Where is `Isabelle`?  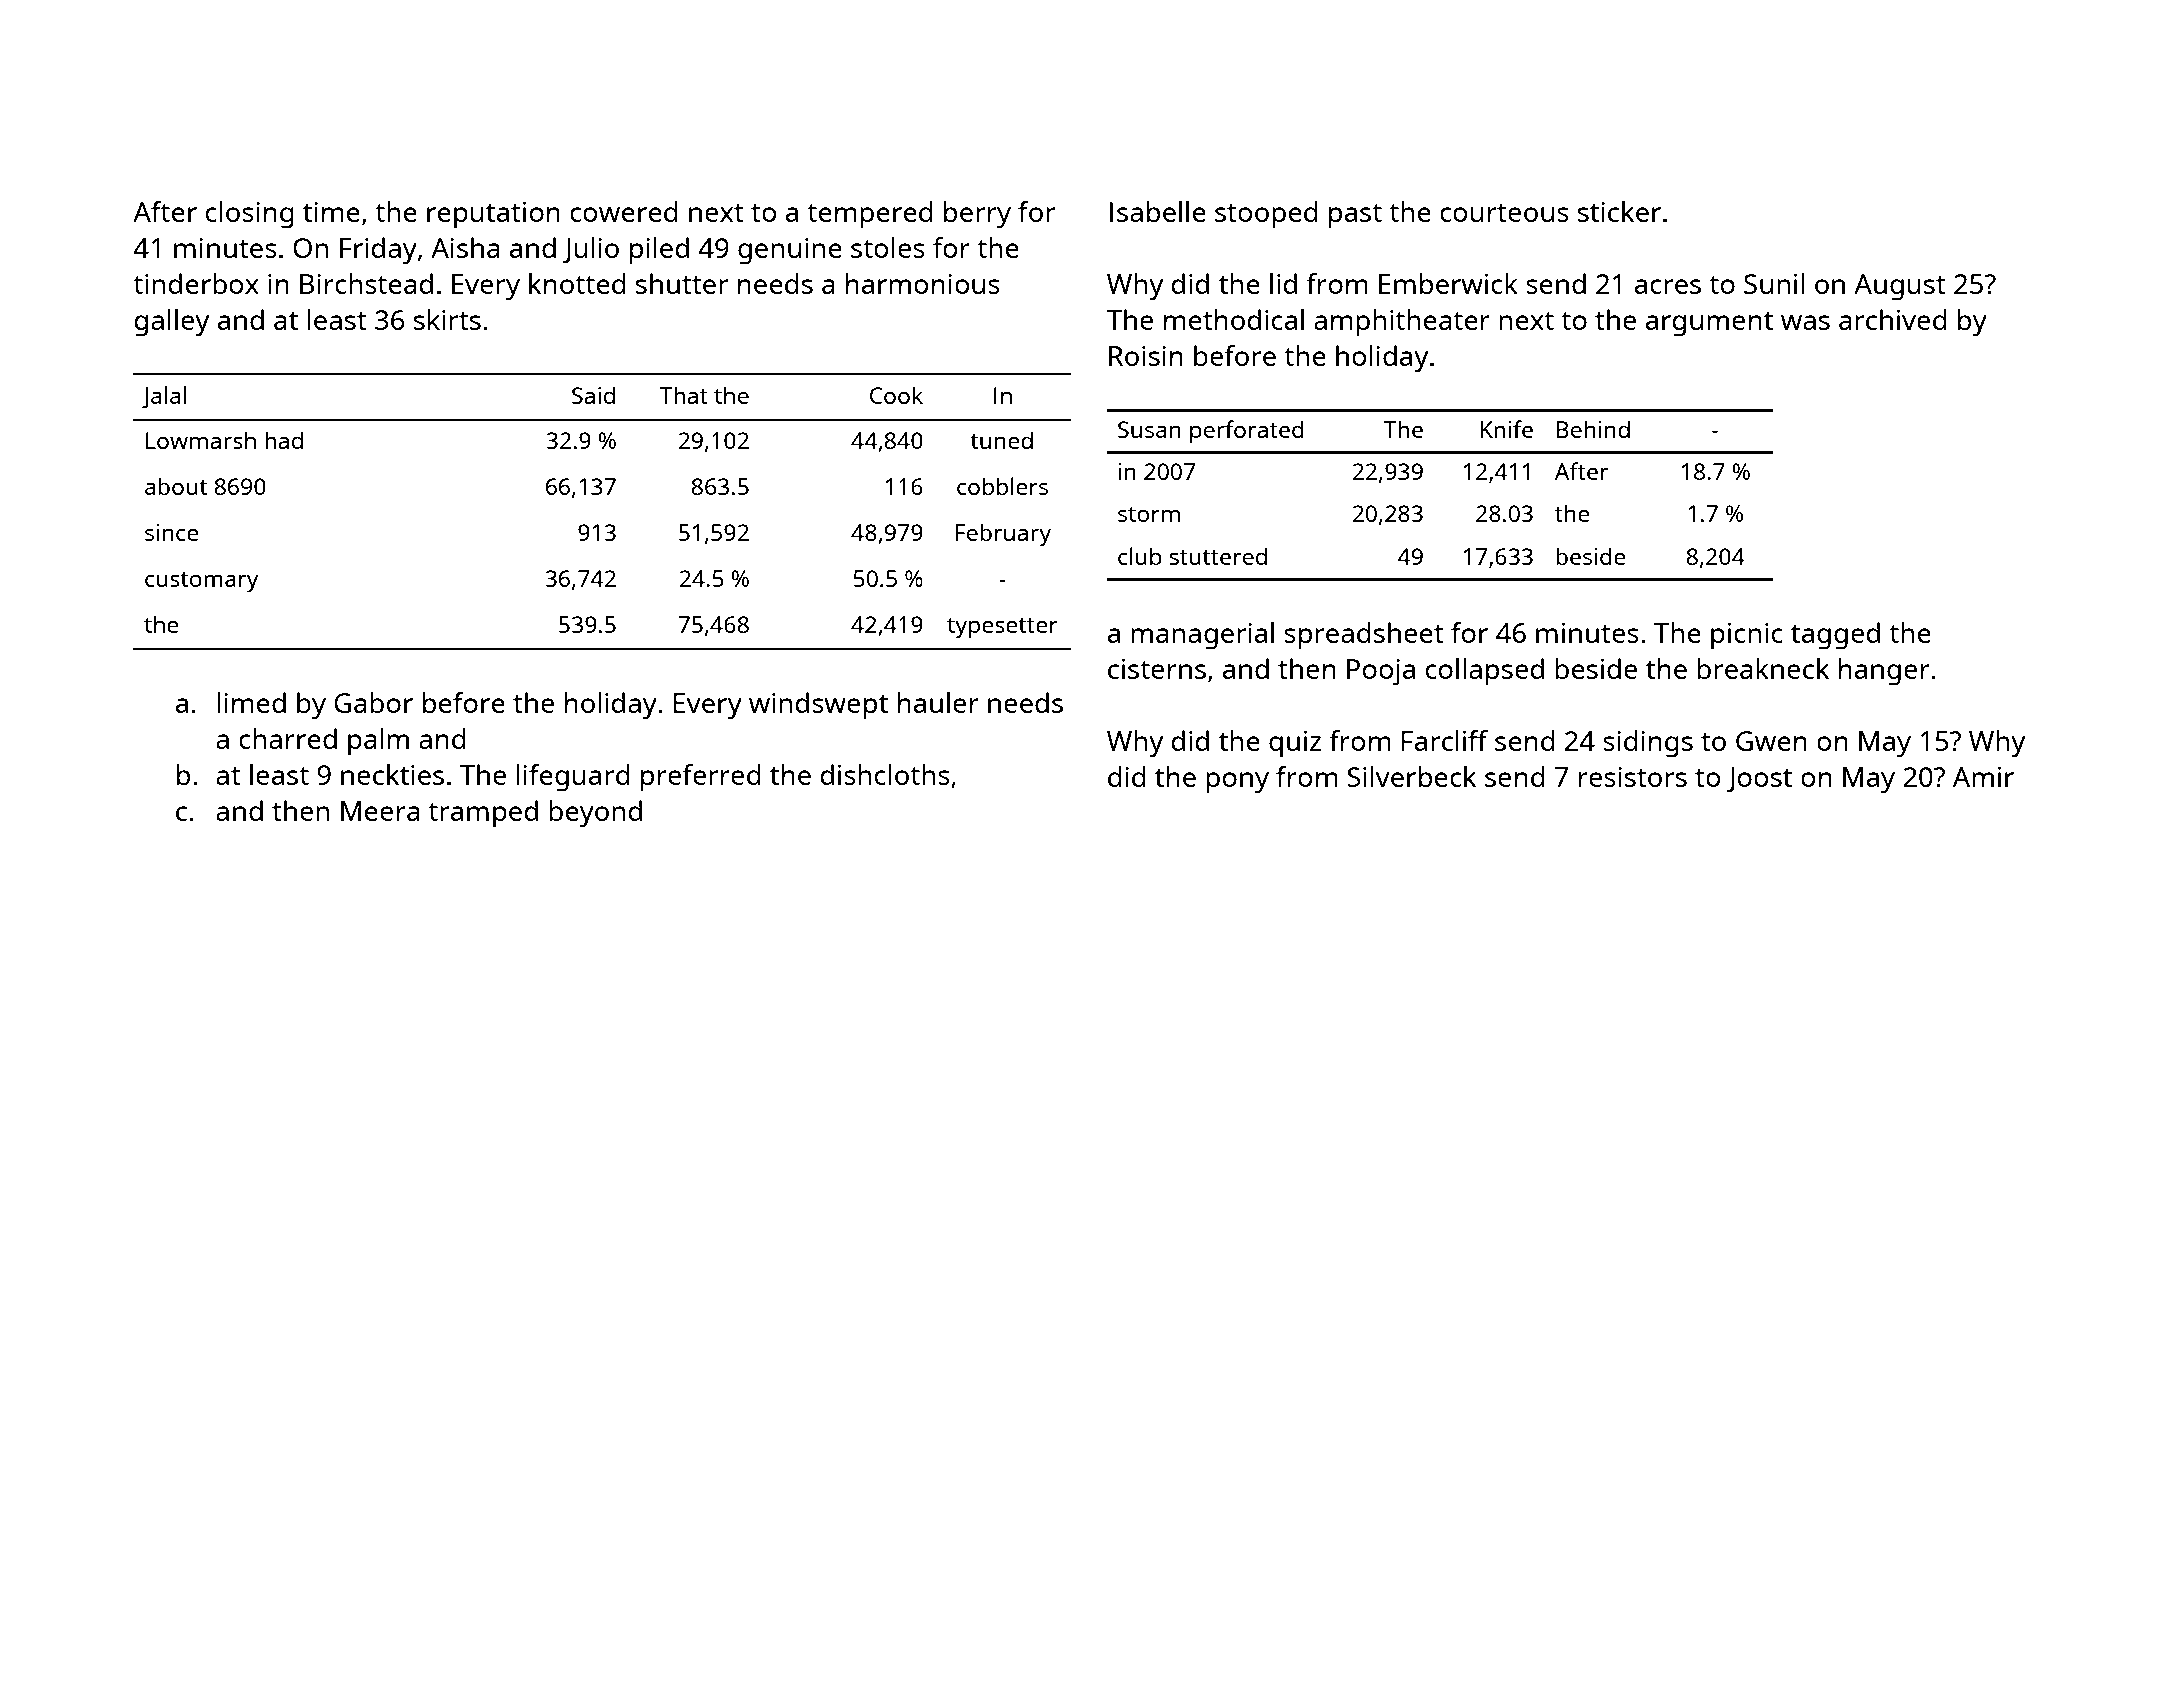 Isabelle is located at coordinates (1158, 211).
